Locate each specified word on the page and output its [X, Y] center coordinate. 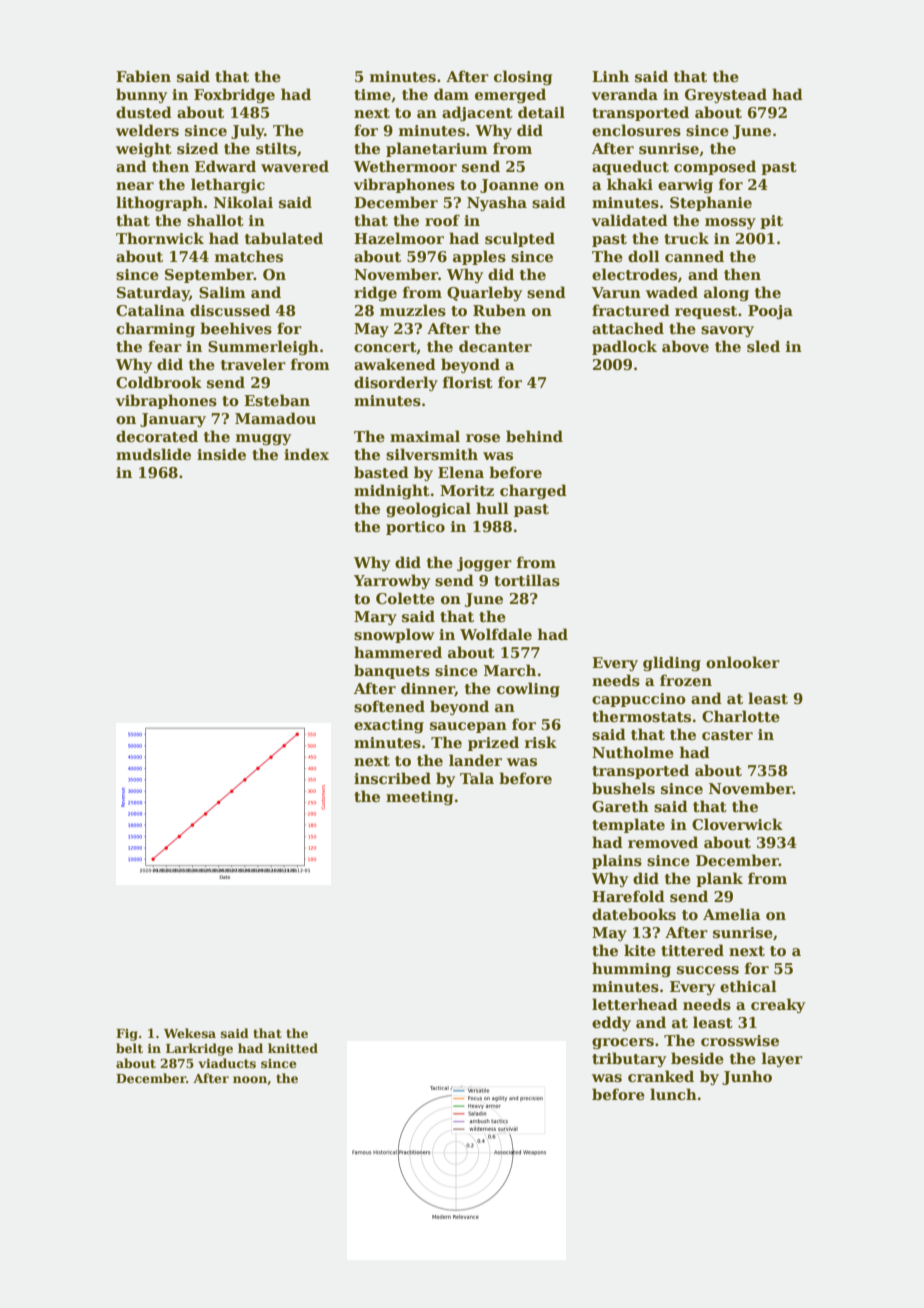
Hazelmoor [399, 238]
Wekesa [190, 1033]
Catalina [150, 310]
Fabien [143, 76]
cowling [528, 689]
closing [523, 77]
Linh [610, 76]
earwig [685, 186]
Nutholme [633, 752]
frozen [686, 680]
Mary [375, 618]
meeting [419, 798]
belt [129, 1048]
